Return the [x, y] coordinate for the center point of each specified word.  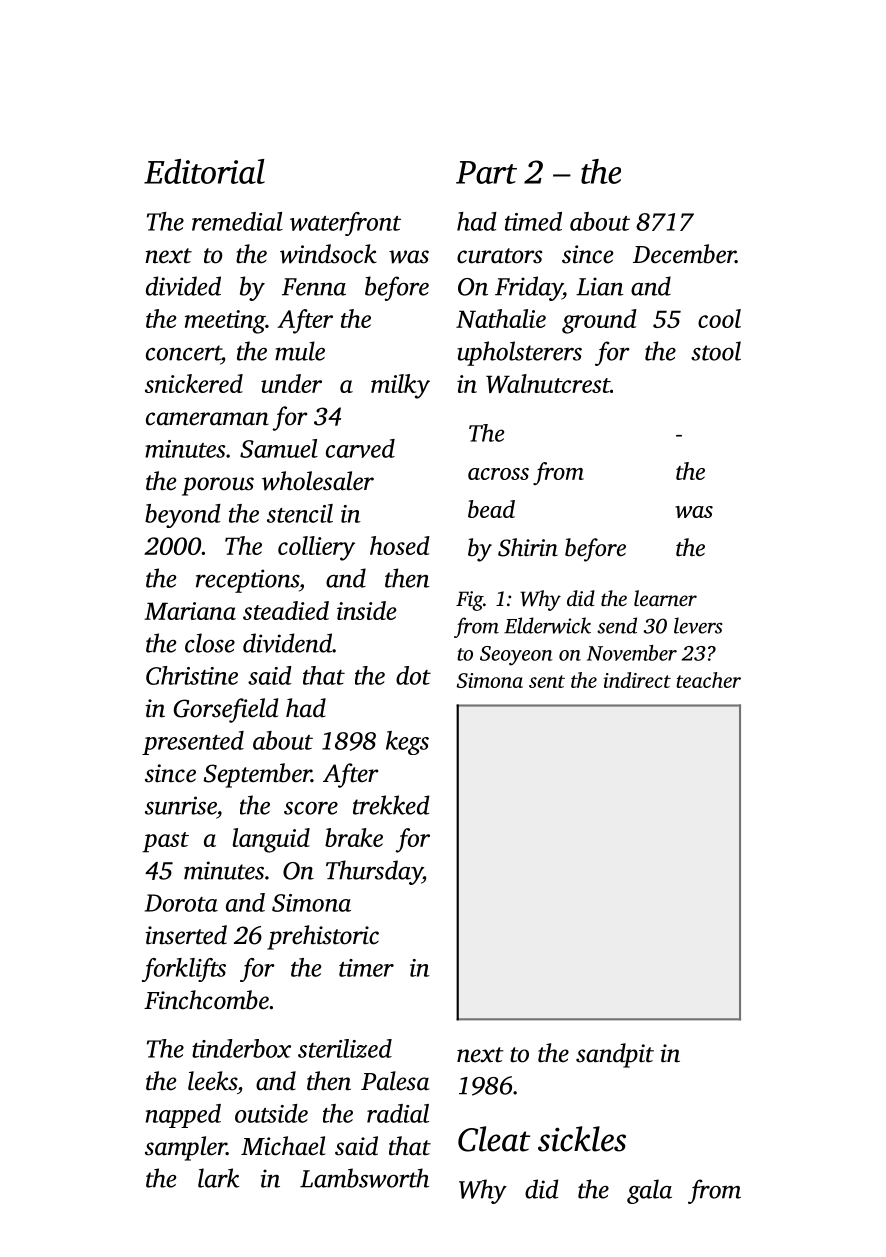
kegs [407, 743]
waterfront [345, 224]
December [684, 254]
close [210, 643]
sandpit [615, 1055]
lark [219, 1178]
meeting [225, 322]
